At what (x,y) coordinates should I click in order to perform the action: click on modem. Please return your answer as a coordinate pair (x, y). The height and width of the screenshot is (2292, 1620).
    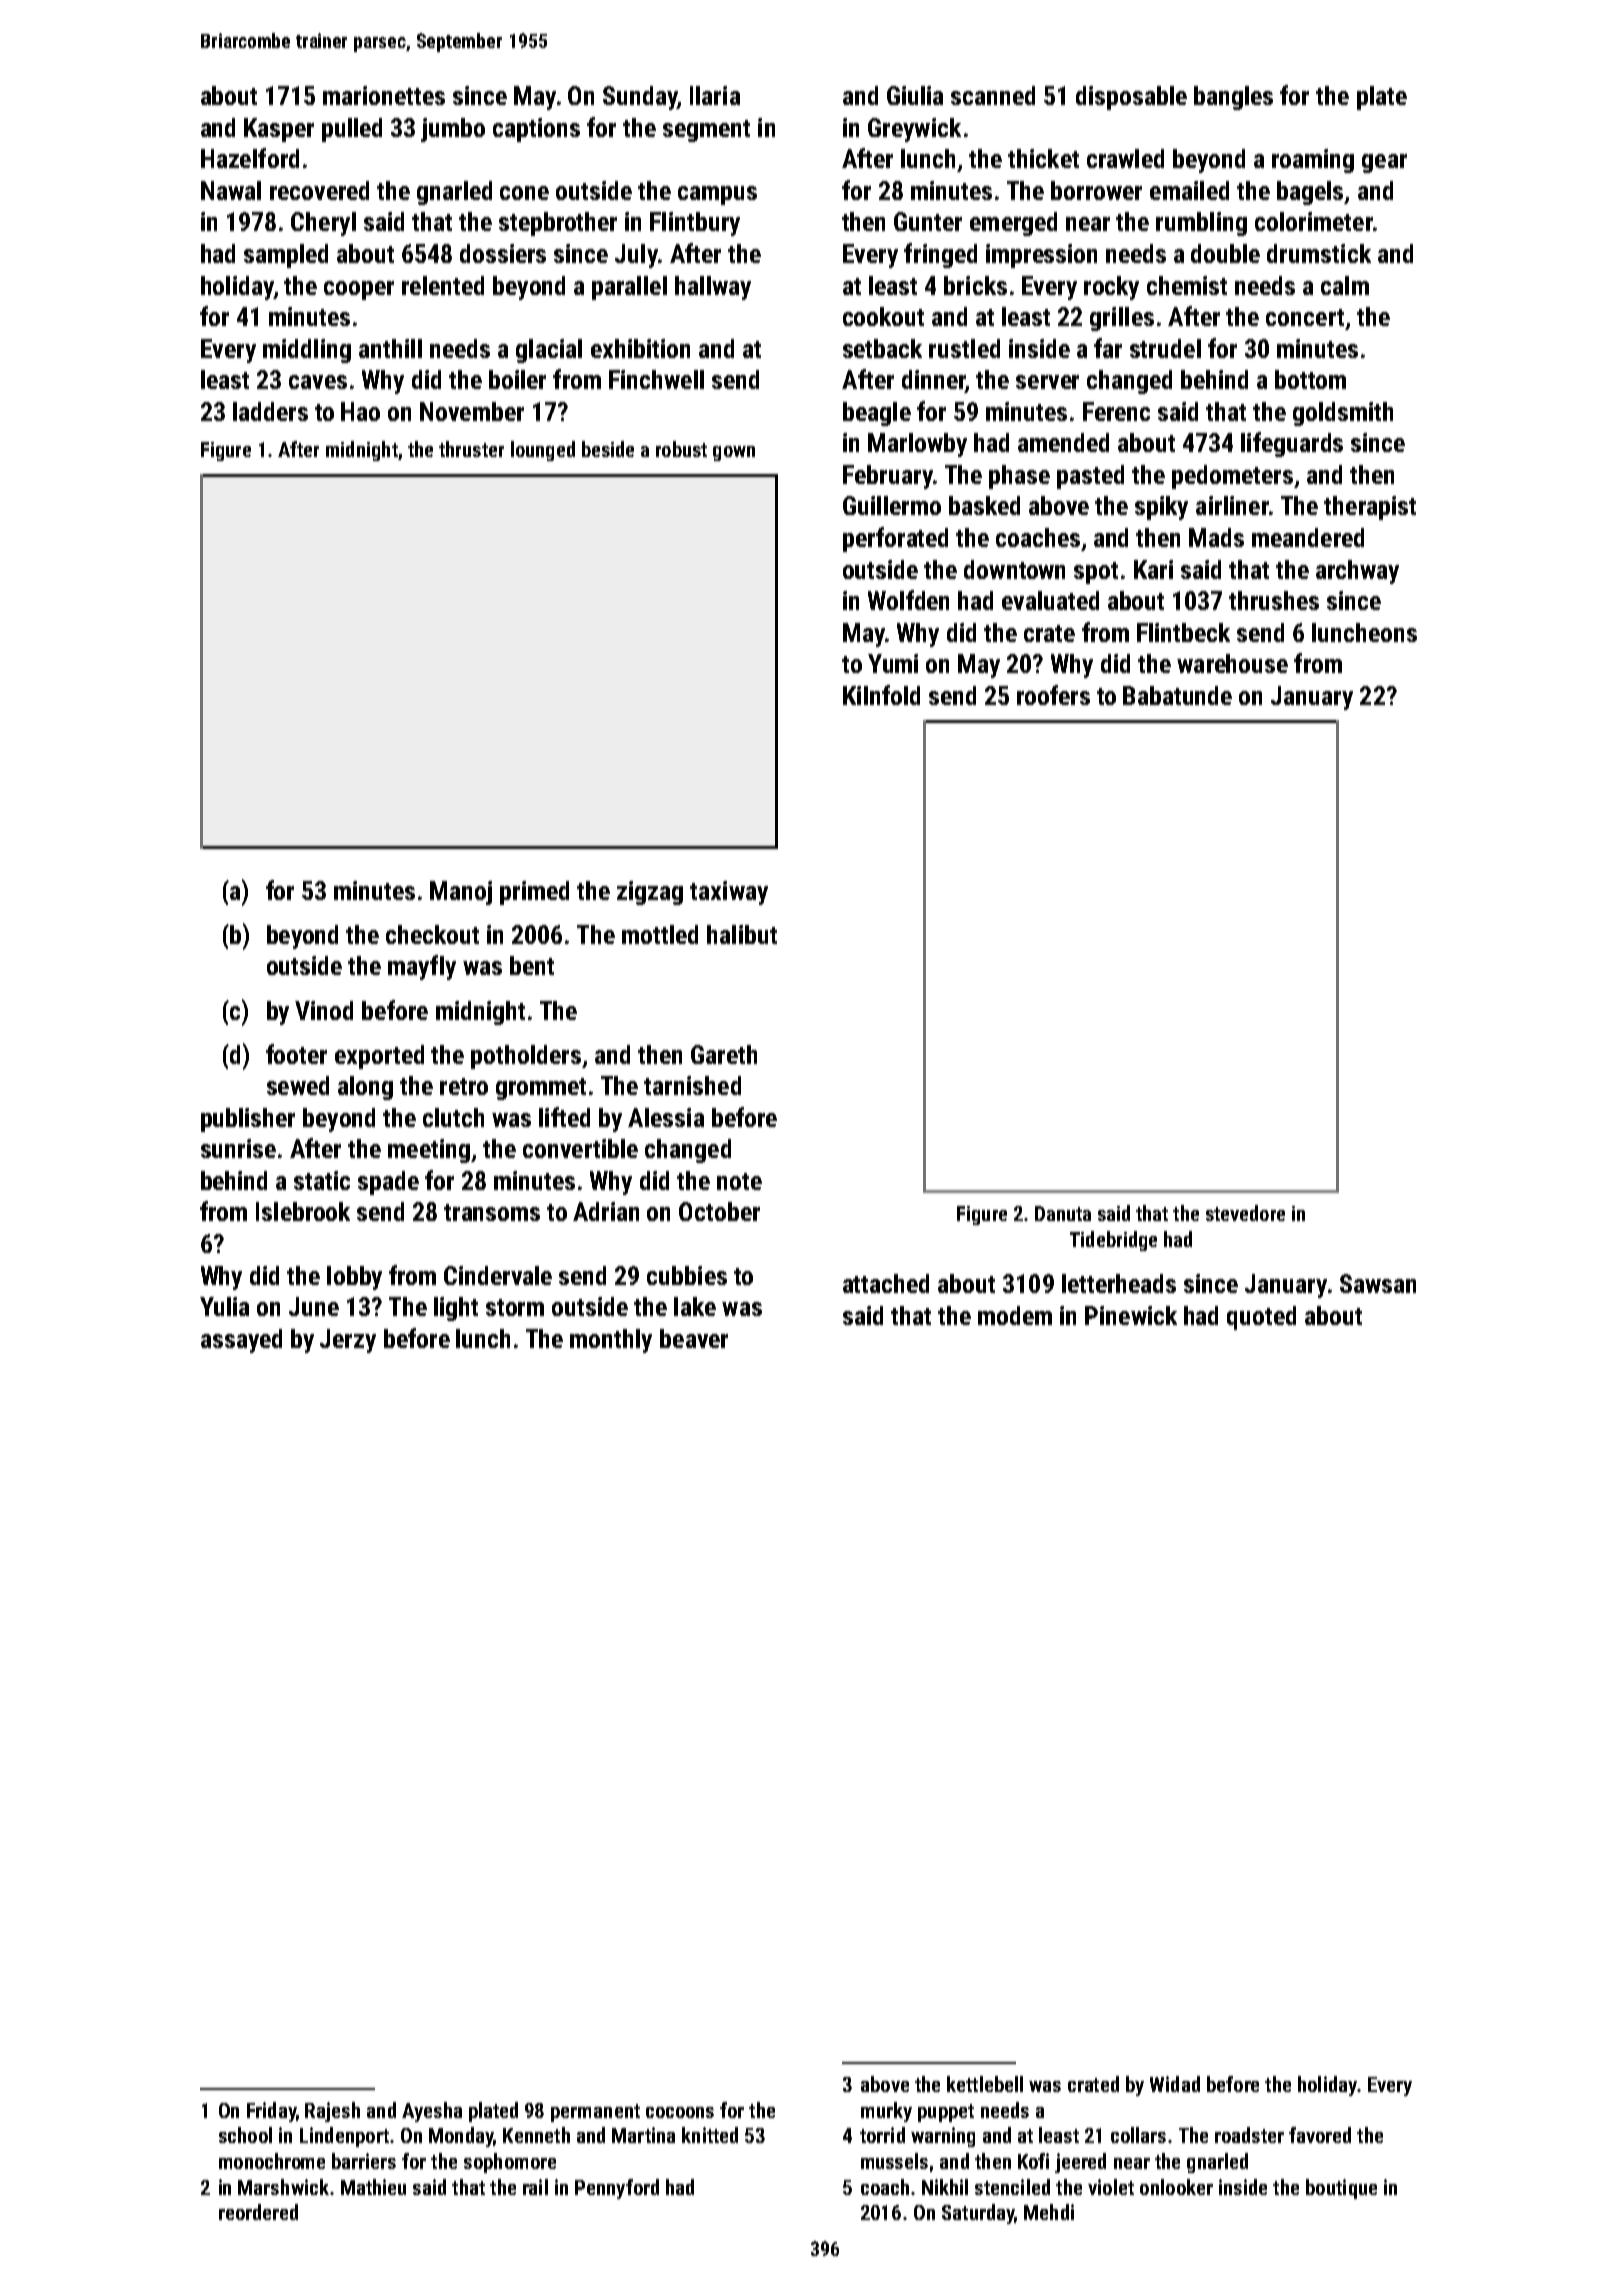
    Looking at the image, I should click on (1015, 1315).
